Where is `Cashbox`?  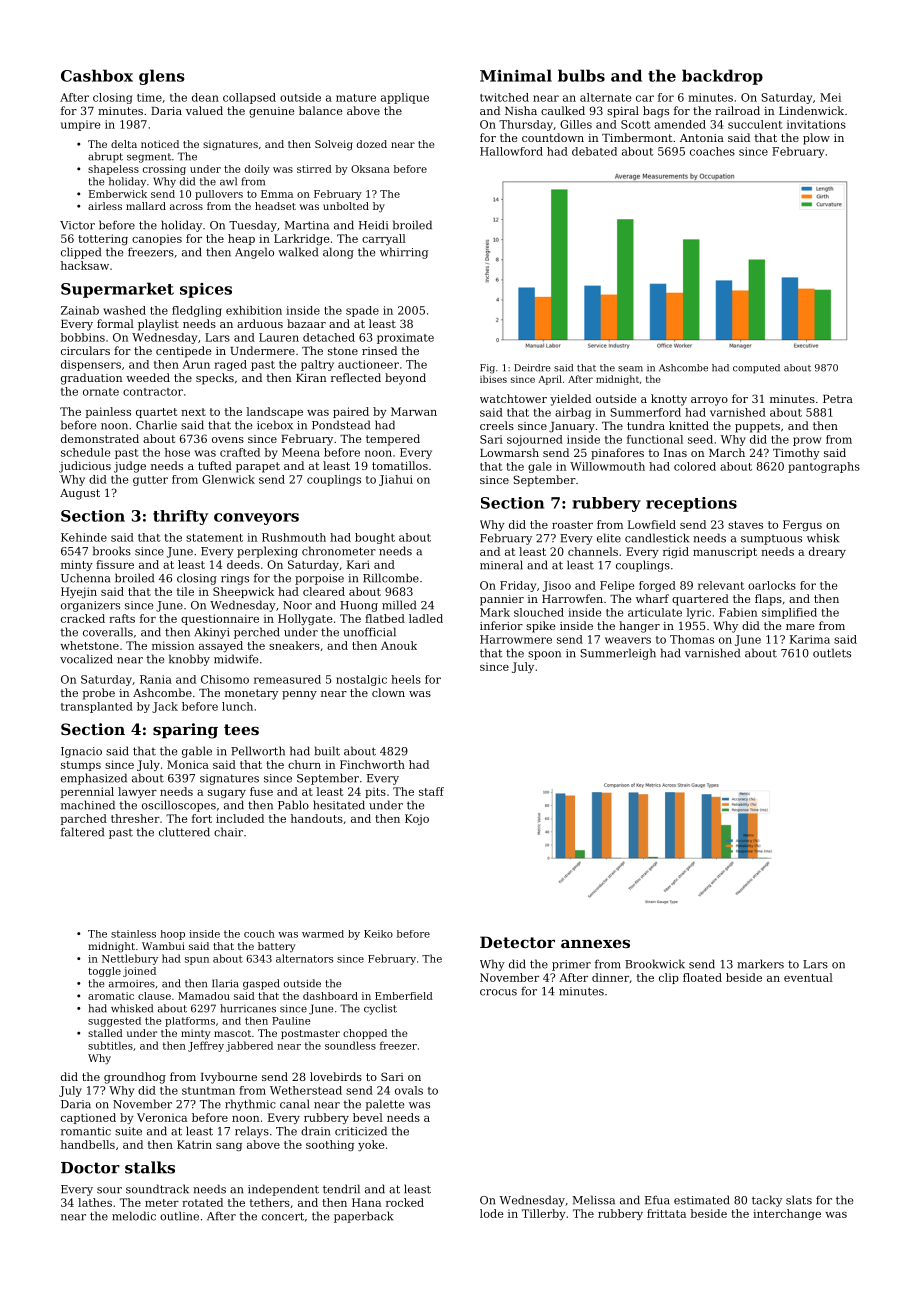
Cashbox is located at coordinates (97, 75).
